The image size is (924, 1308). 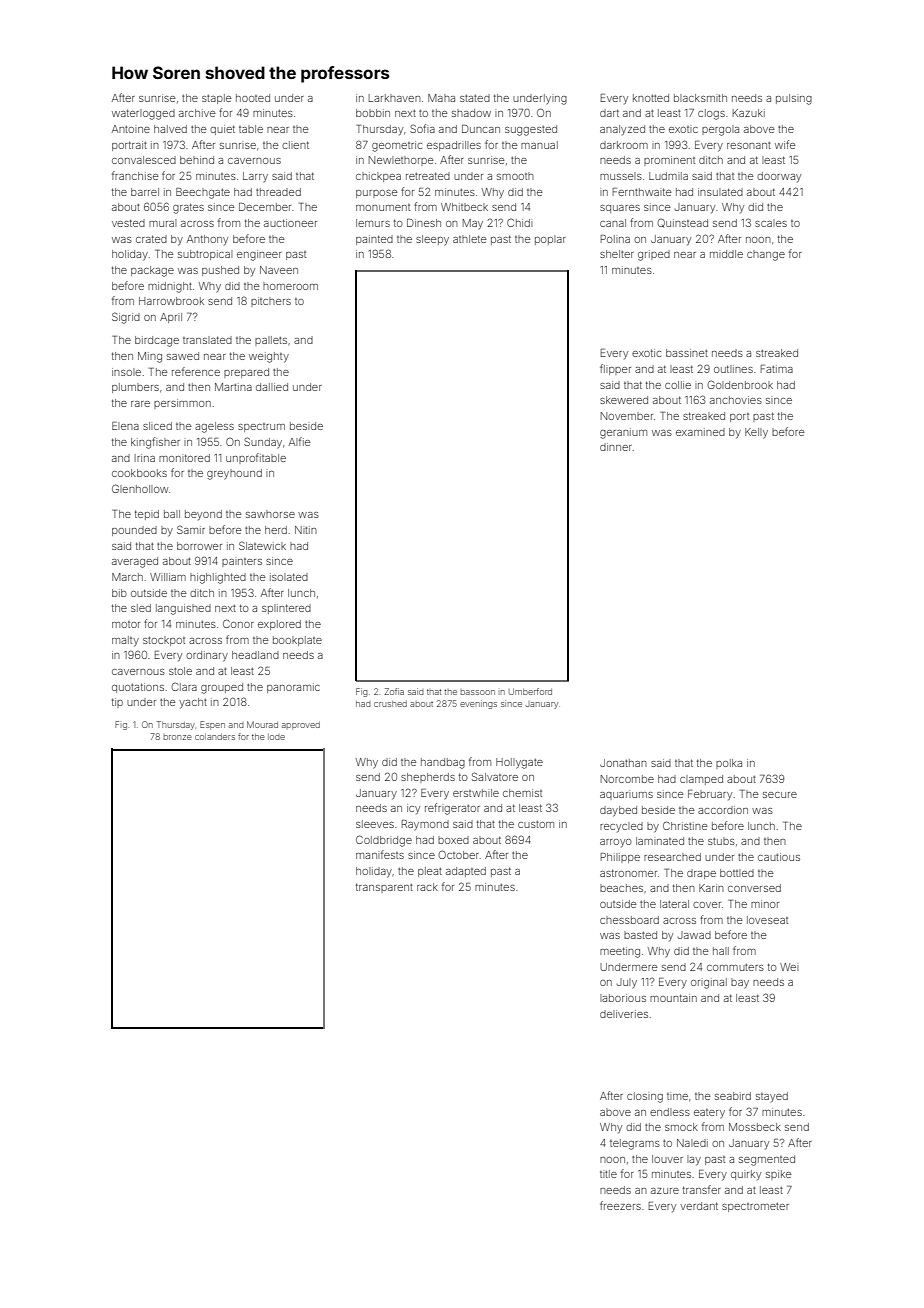 I want to click on title, so click(x=608, y=1174).
